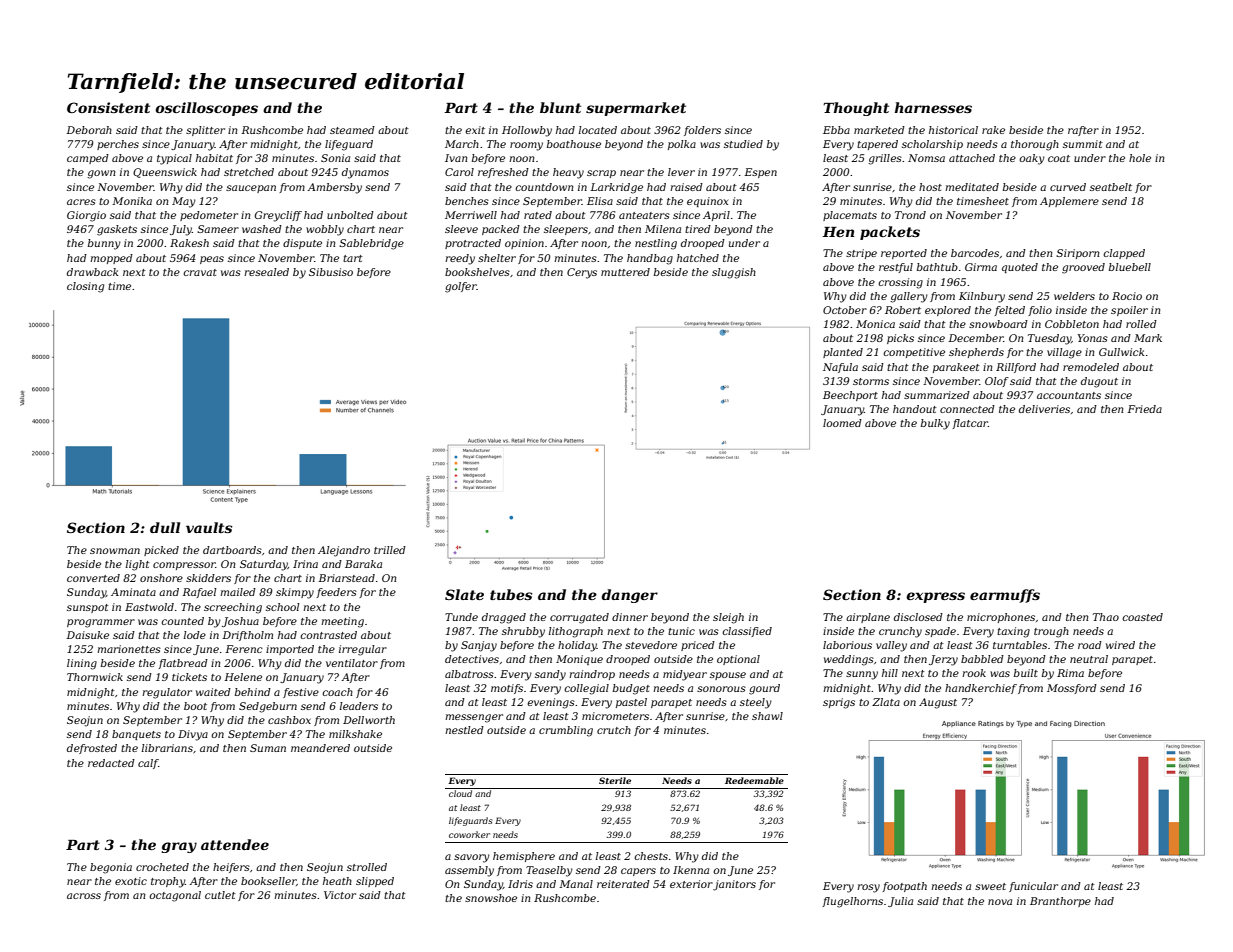 The width and height of the screenshot is (1233, 952). What do you see at coordinates (933, 107) in the screenshot?
I see `harnesses` at bounding box center [933, 107].
